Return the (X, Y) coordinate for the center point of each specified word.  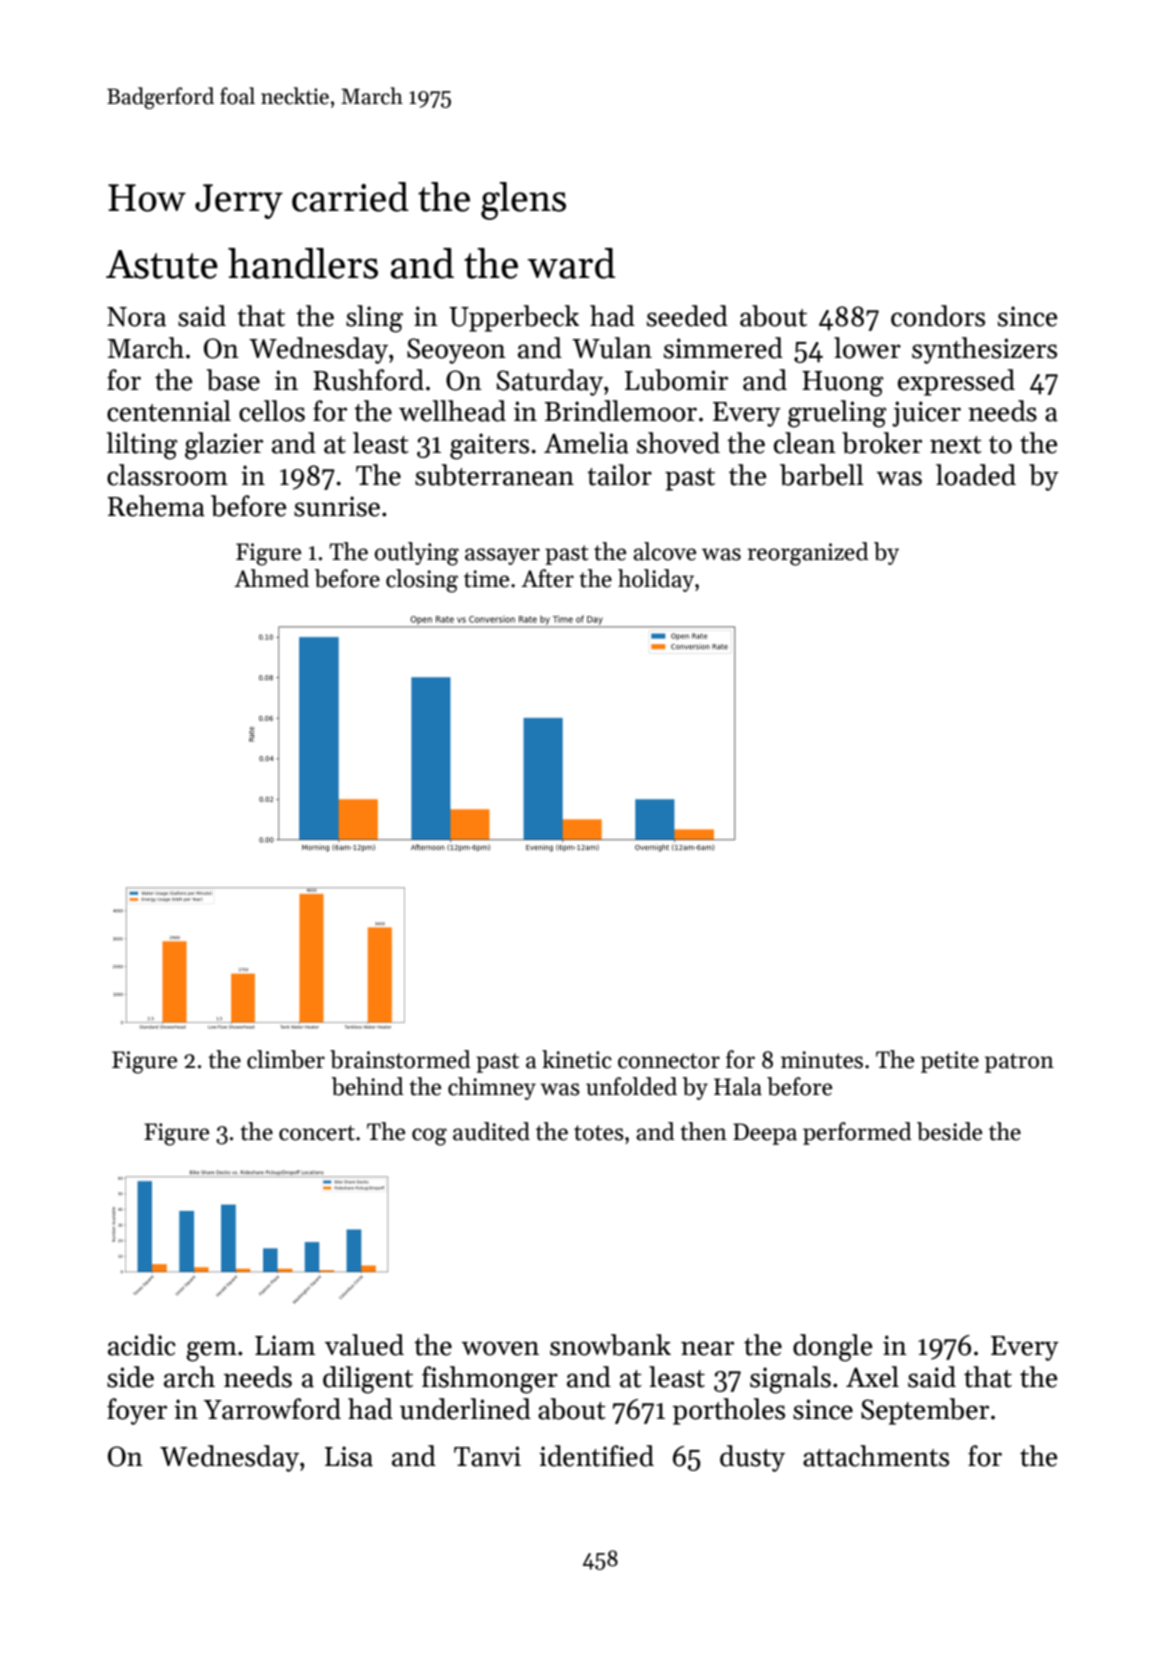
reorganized (808, 554)
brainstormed (400, 1059)
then (703, 1131)
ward (571, 263)
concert (317, 1133)
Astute (162, 264)
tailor (619, 475)
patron (1019, 1063)
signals (790, 1380)
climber (286, 1059)
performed (857, 1133)
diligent (368, 1380)
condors (938, 316)
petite (950, 1062)
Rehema (156, 506)
